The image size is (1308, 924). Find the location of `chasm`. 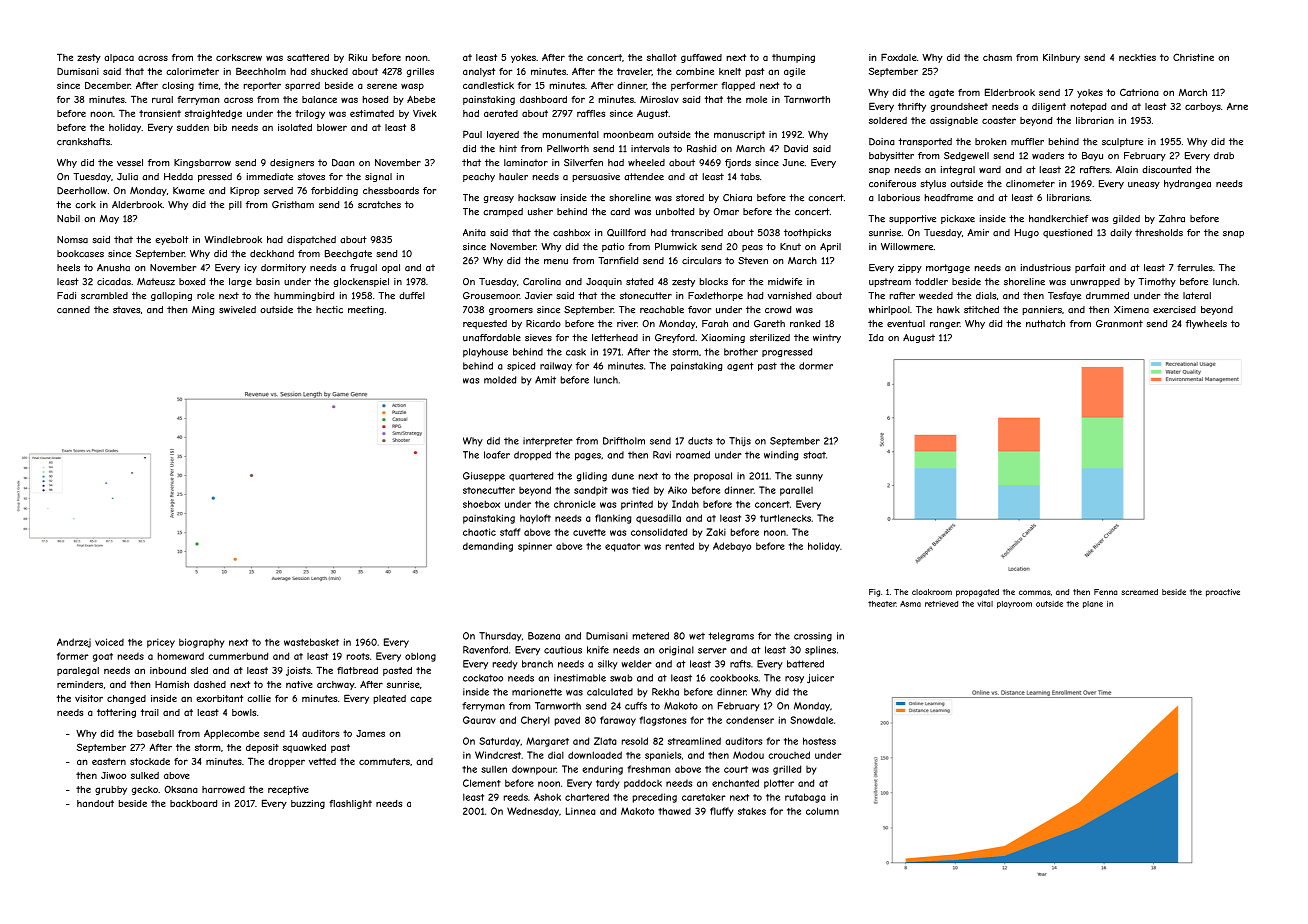

chasm is located at coordinates (997, 57).
